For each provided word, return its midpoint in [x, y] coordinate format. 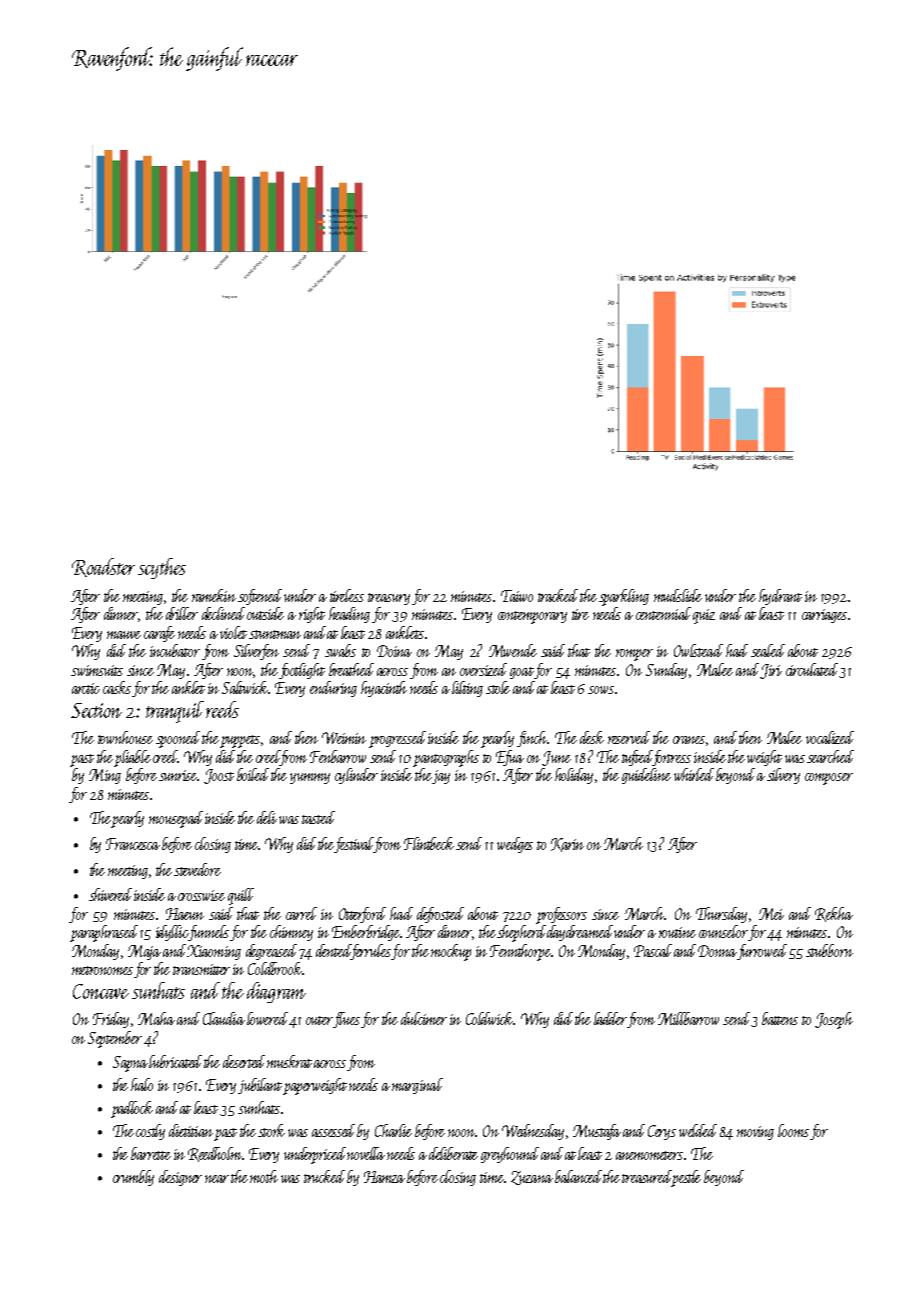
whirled [694, 774]
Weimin [344, 738]
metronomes [102, 970]
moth [264, 1176]
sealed [768, 650]
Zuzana [532, 1178]
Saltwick [245, 687]
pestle [686, 1178]
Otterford [362, 915]
